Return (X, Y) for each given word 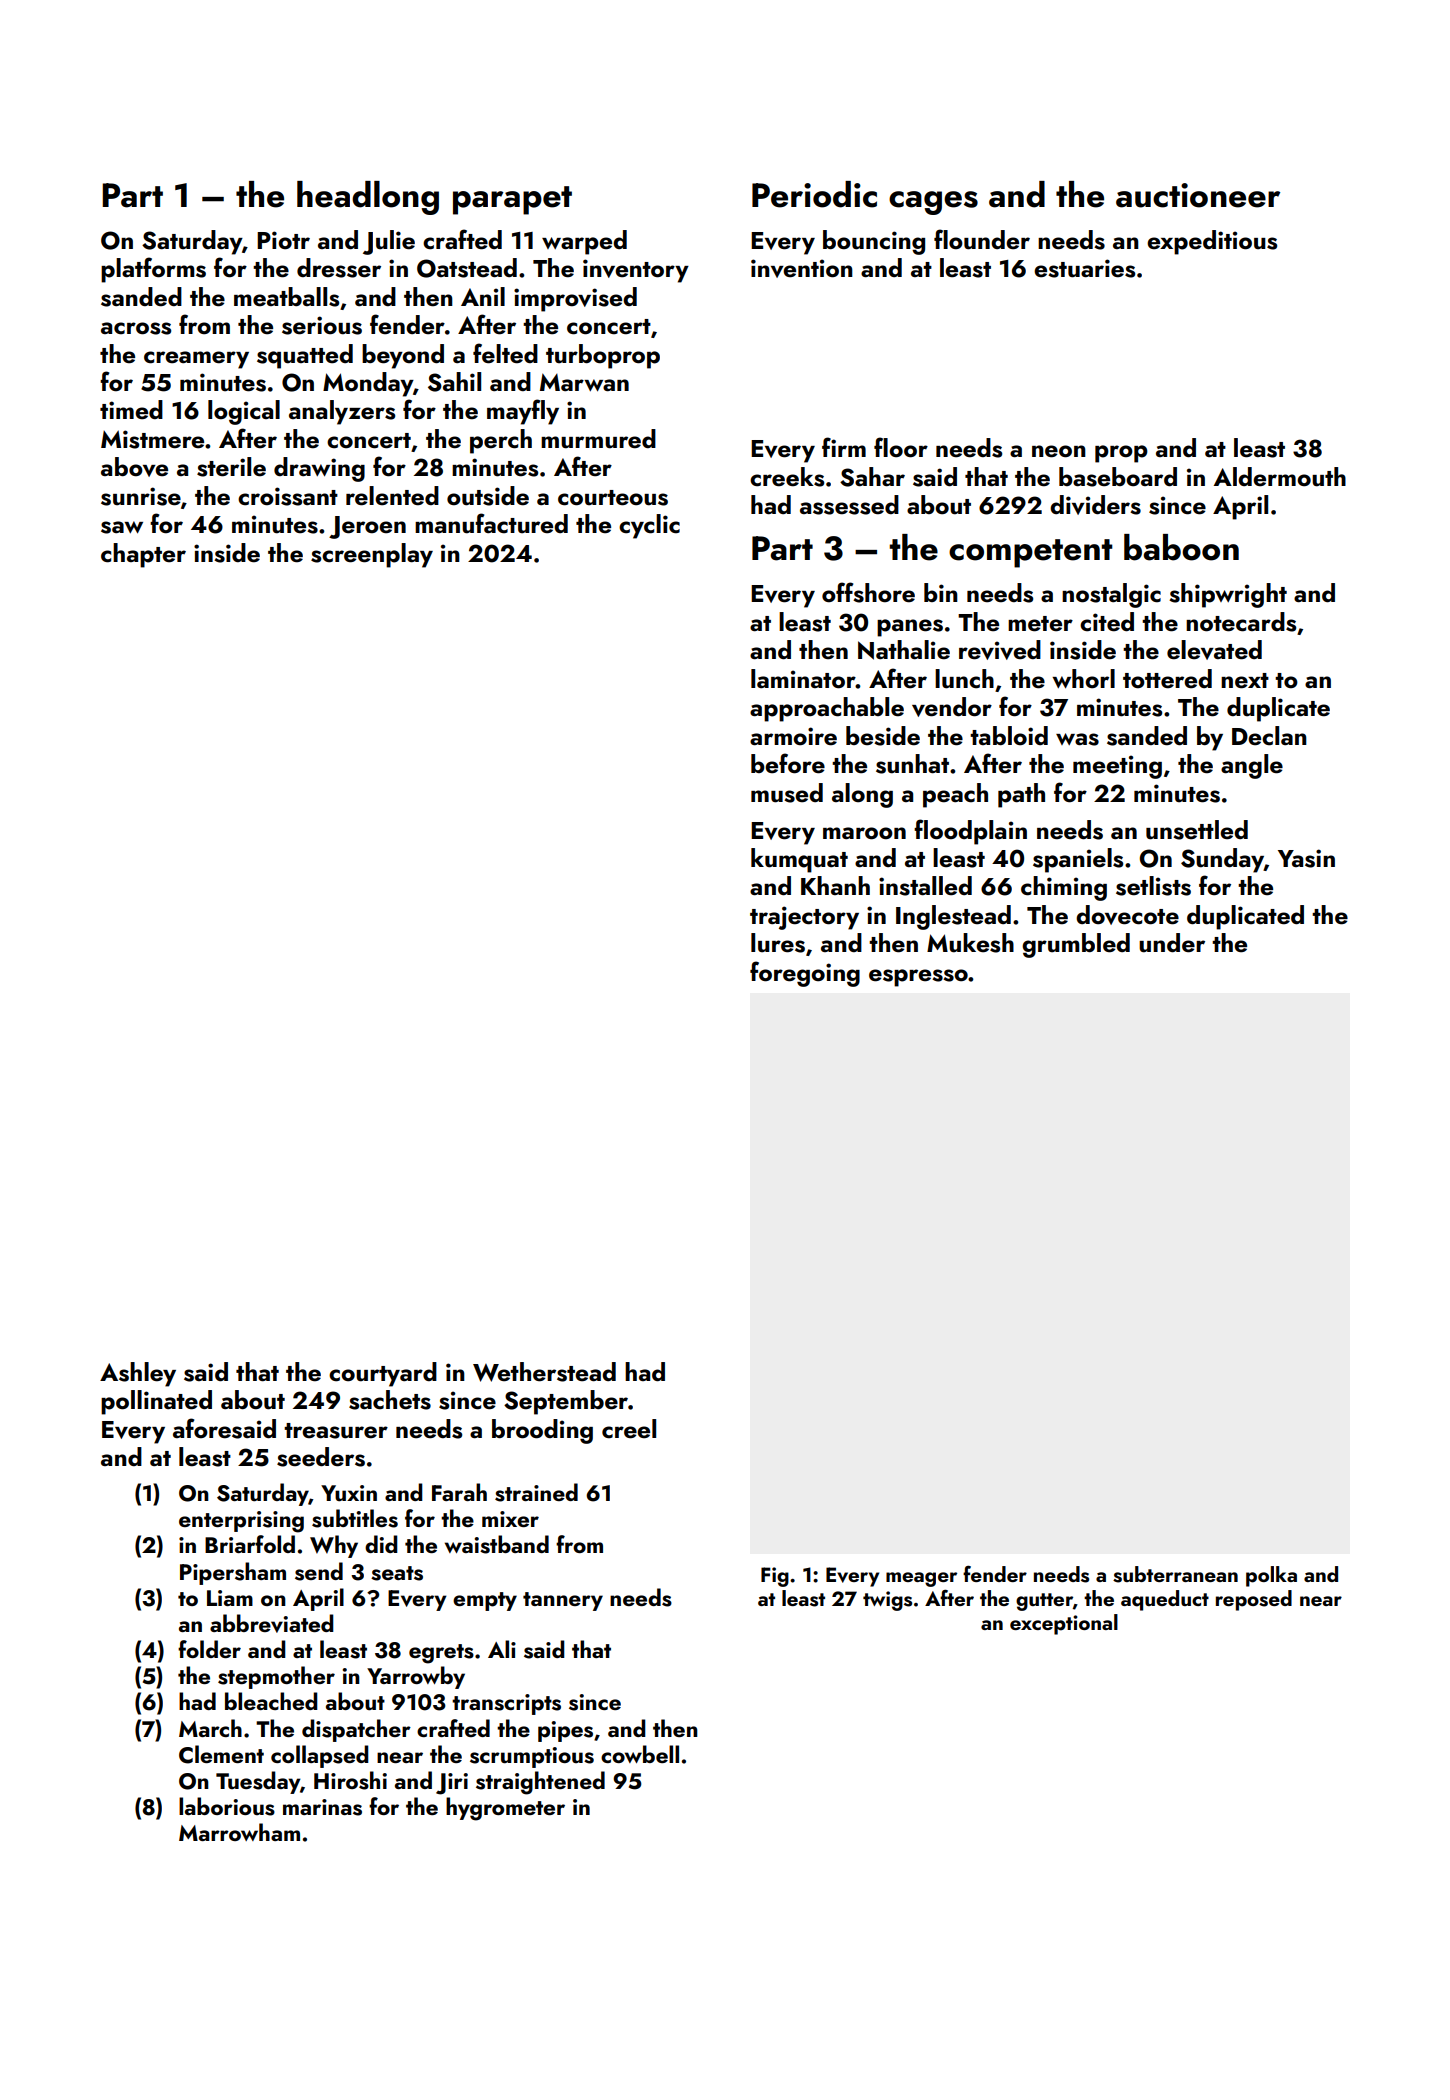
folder (209, 1649)
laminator (803, 679)
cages (933, 203)
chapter (143, 555)
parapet (512, 200)
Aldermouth (1280, 477)
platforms (153, 270)
